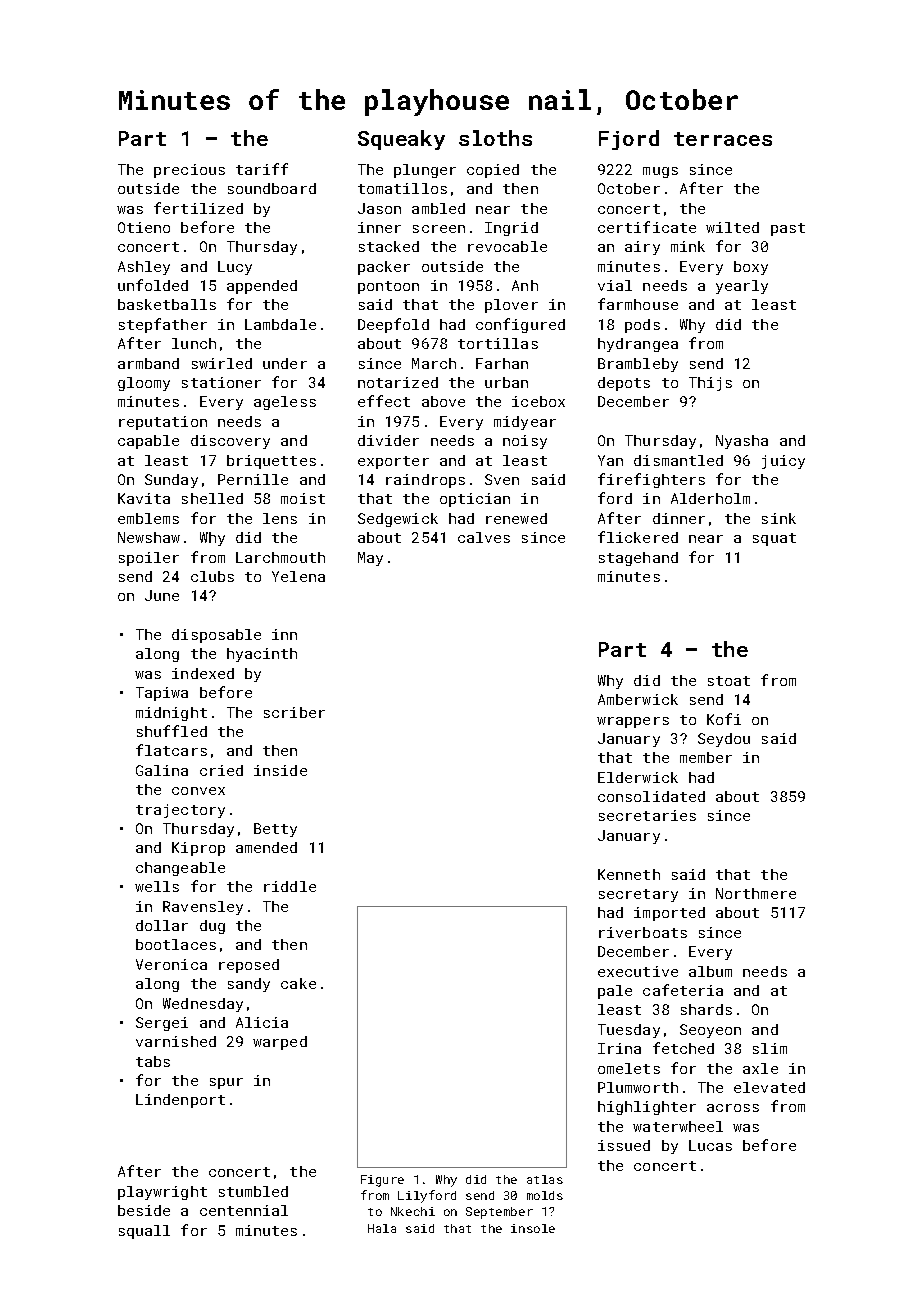 This page has height=1308, width=924. Describe the element at coordinates (189, 171) in the page. I see `precious` at that location.
